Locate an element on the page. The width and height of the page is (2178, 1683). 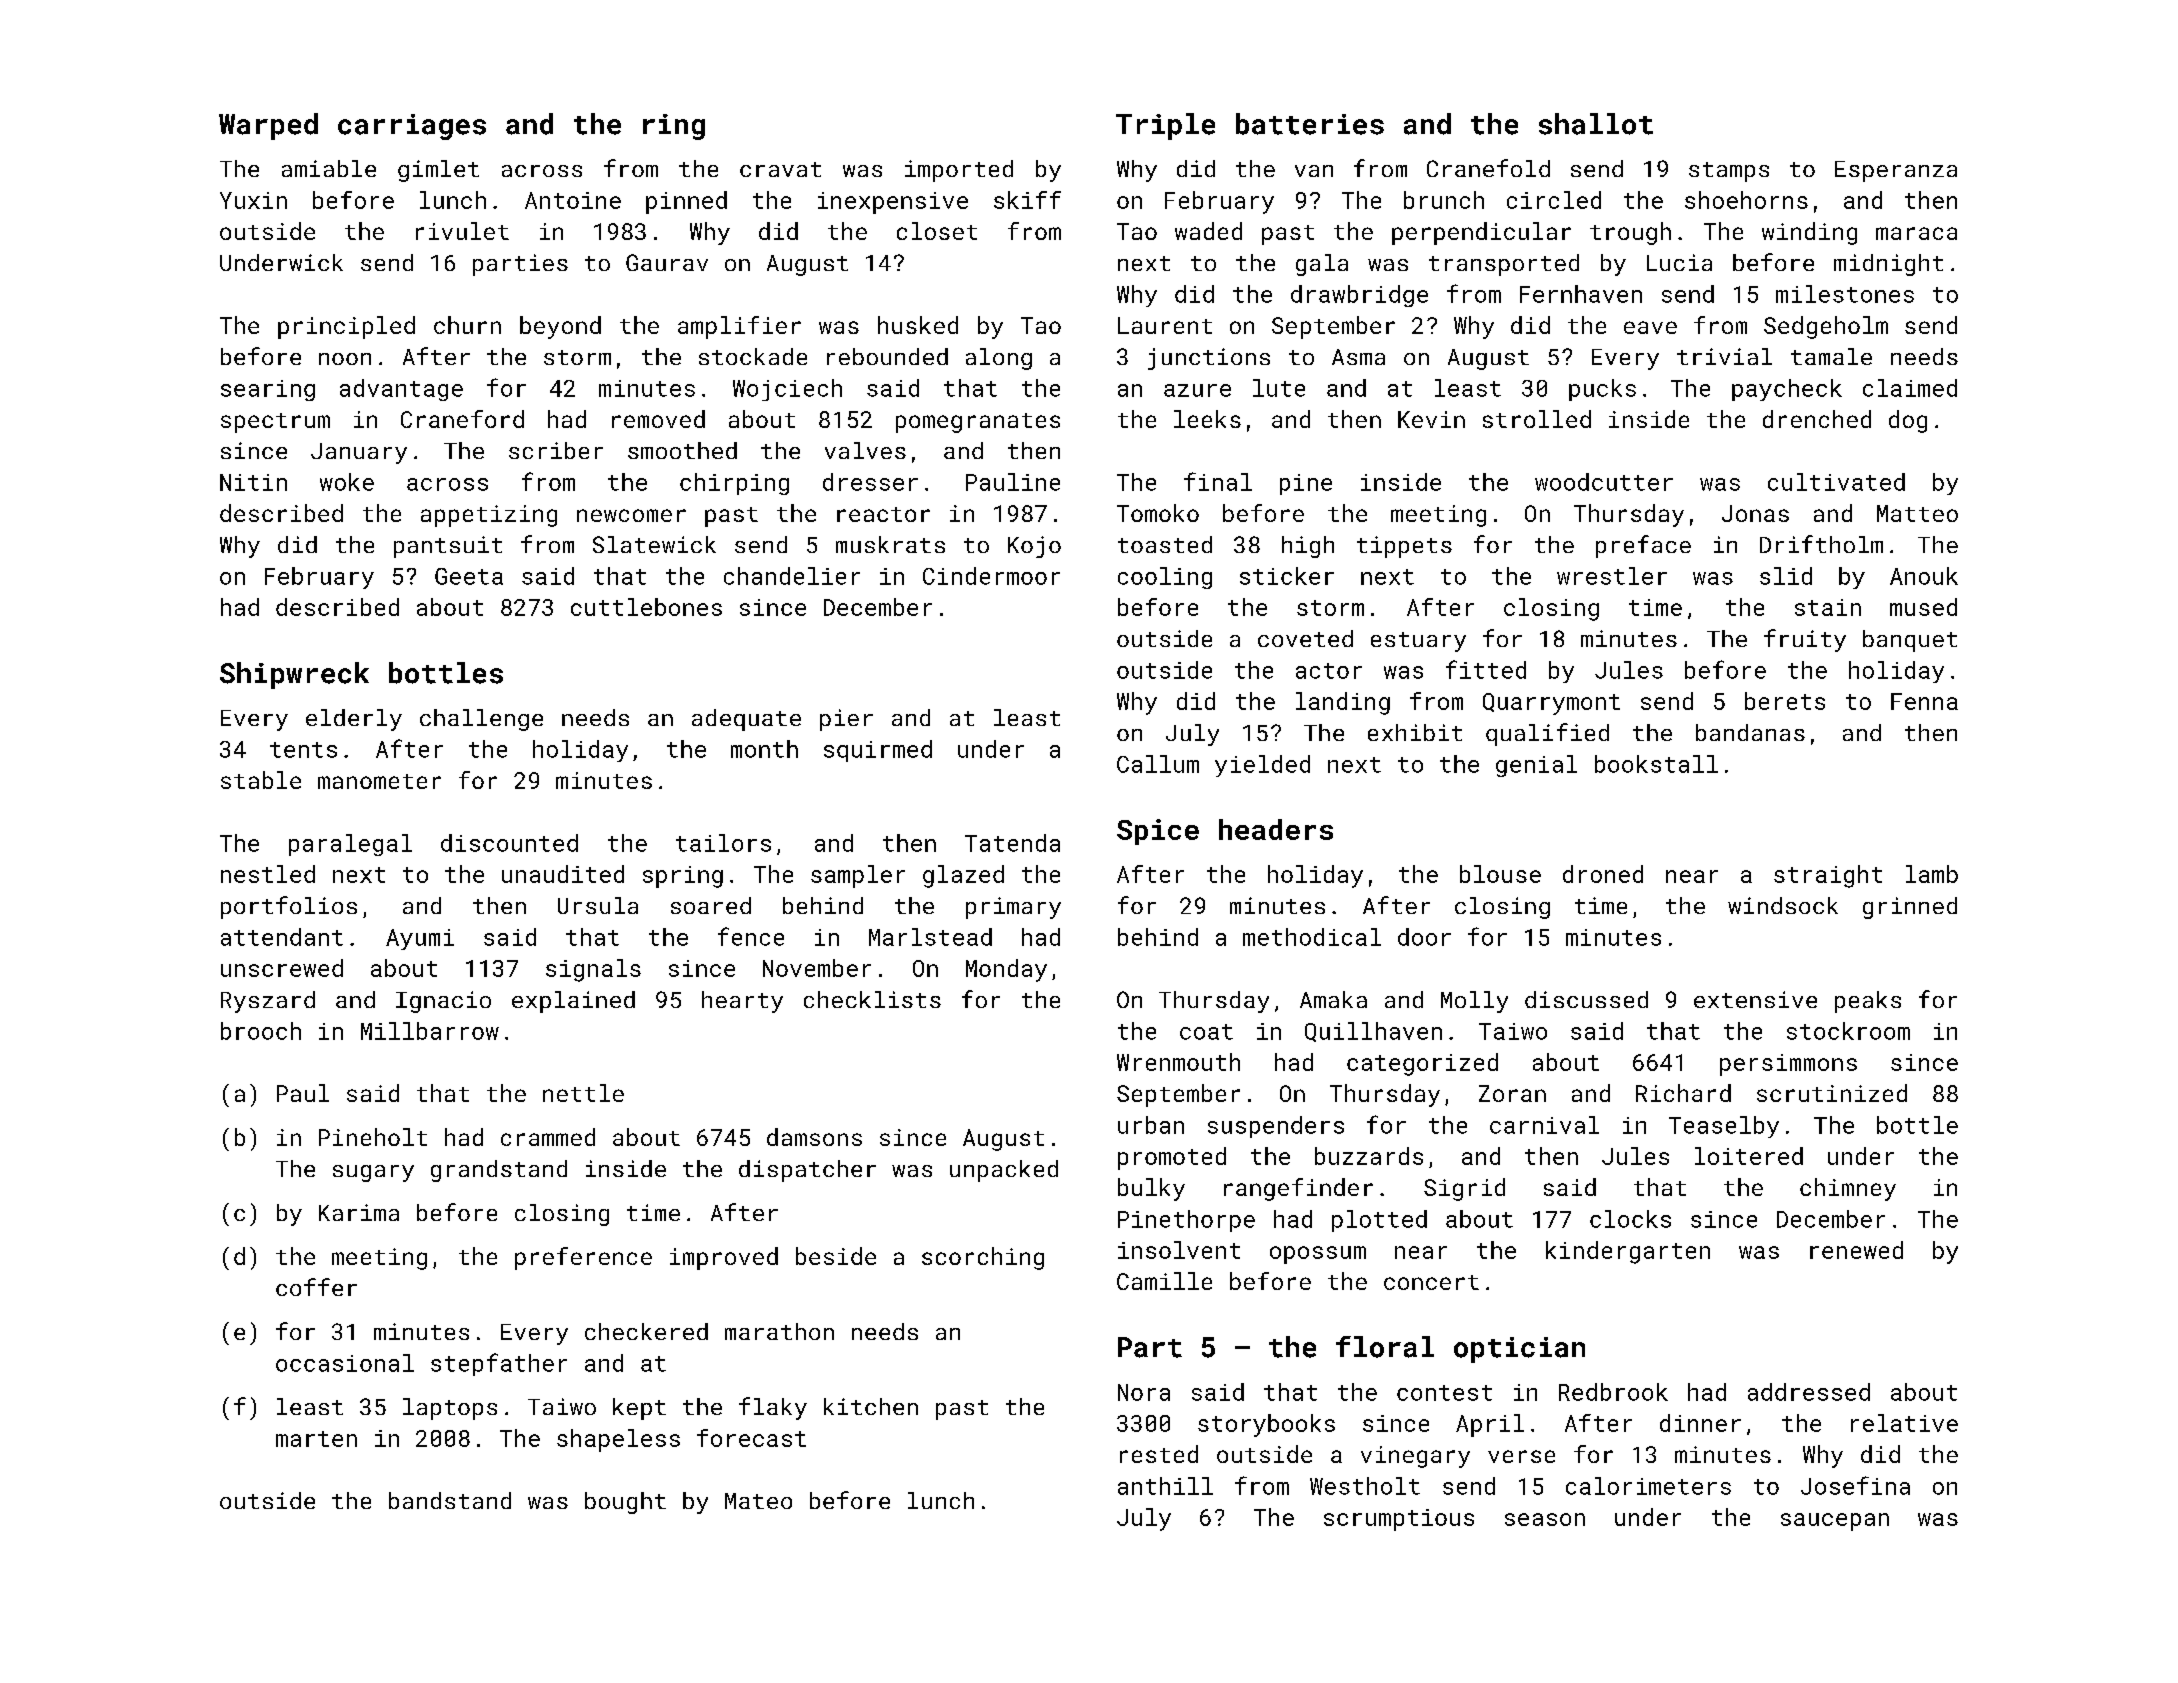
November is located at coordinates (817, 968).
